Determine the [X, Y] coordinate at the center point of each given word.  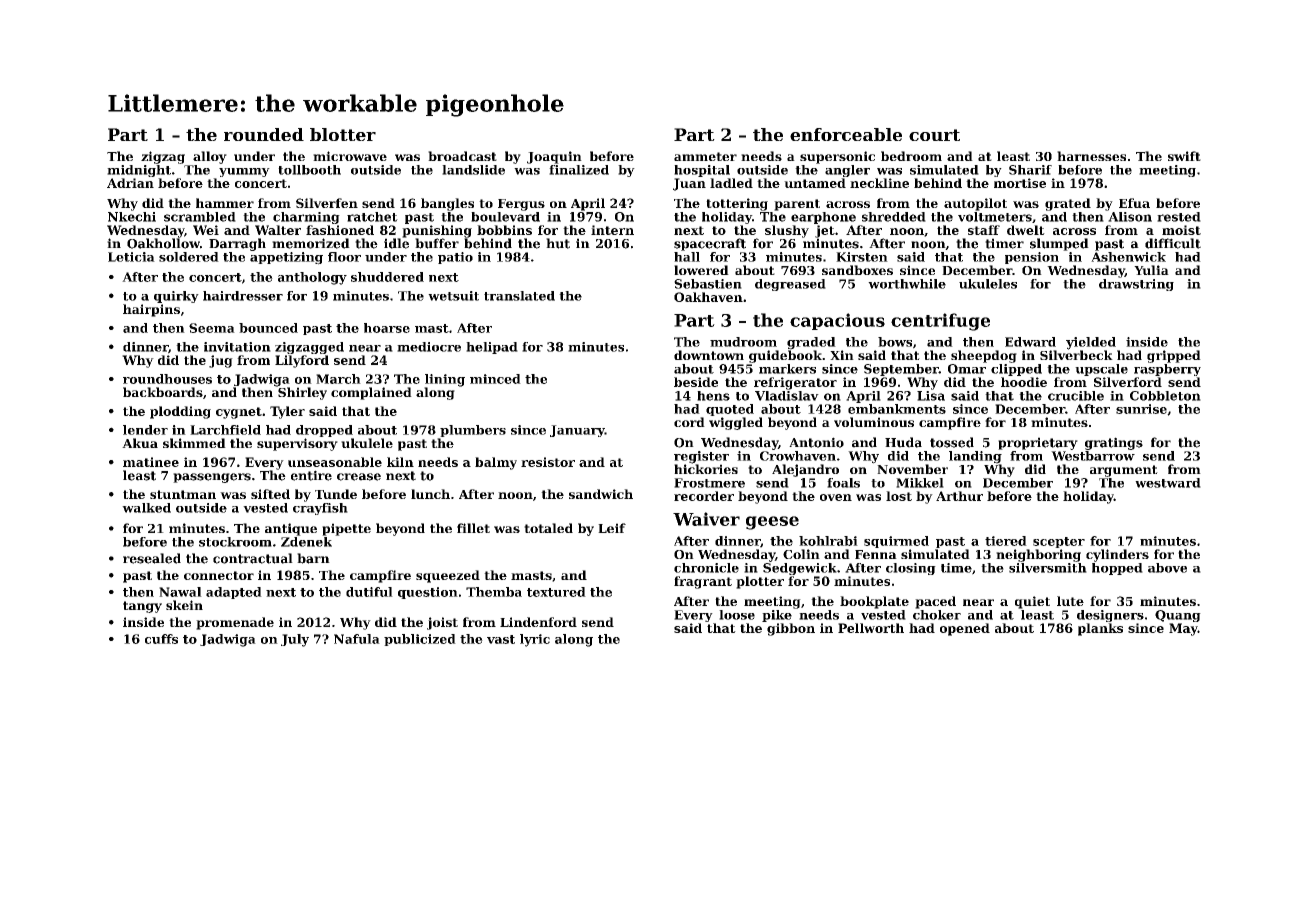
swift [1184, 156]
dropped [324, 431]
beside [696, 382]
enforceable [846, 134]
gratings [1114, 443]
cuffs [161, 639]
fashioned [340, 230]
